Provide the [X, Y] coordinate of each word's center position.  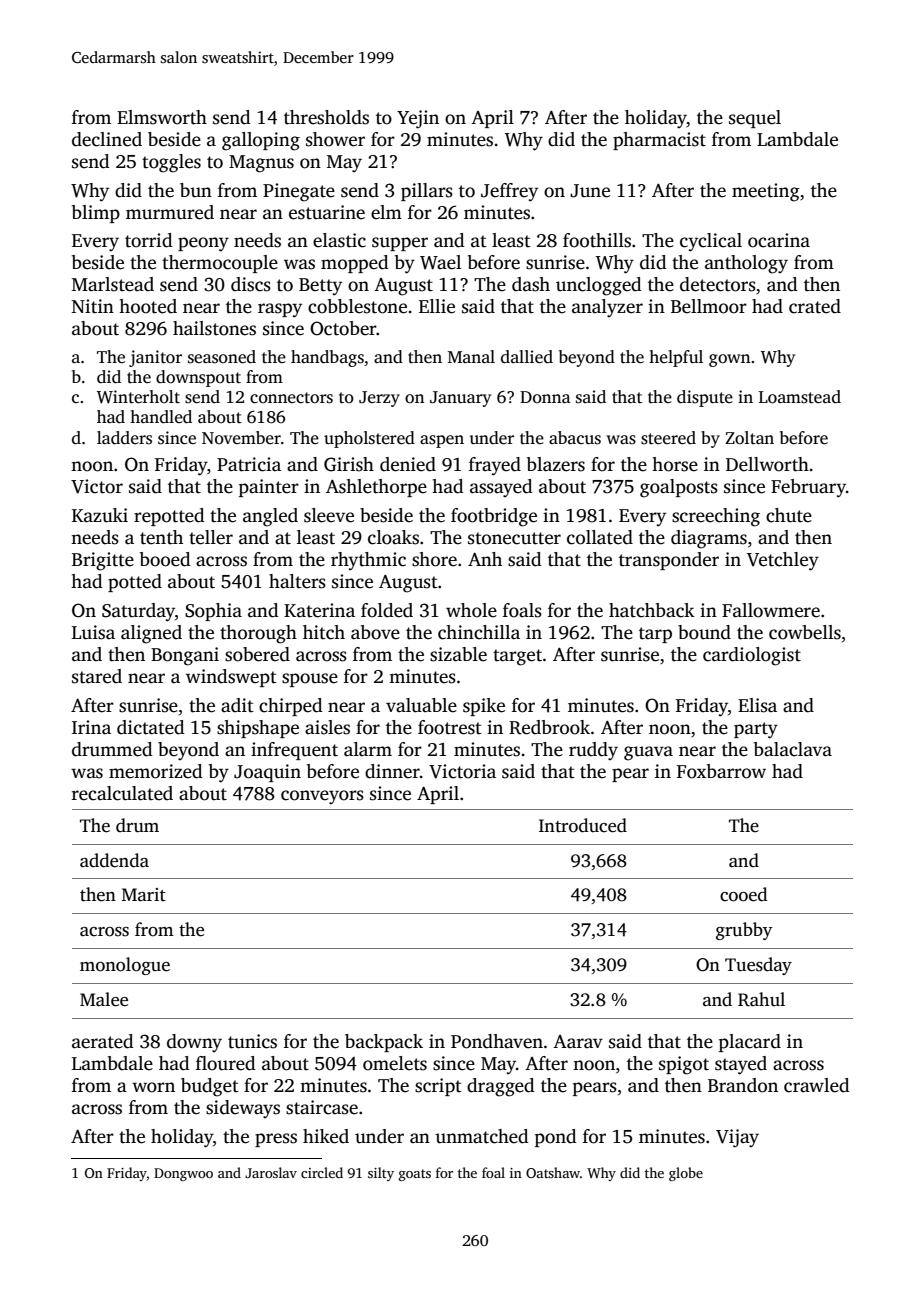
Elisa [757, 705]
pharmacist [659, 141]
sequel [755, 119]
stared [97, 676]
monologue [125, 966]
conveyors [322, 797]
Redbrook [549, 727]
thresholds [326, 117]
